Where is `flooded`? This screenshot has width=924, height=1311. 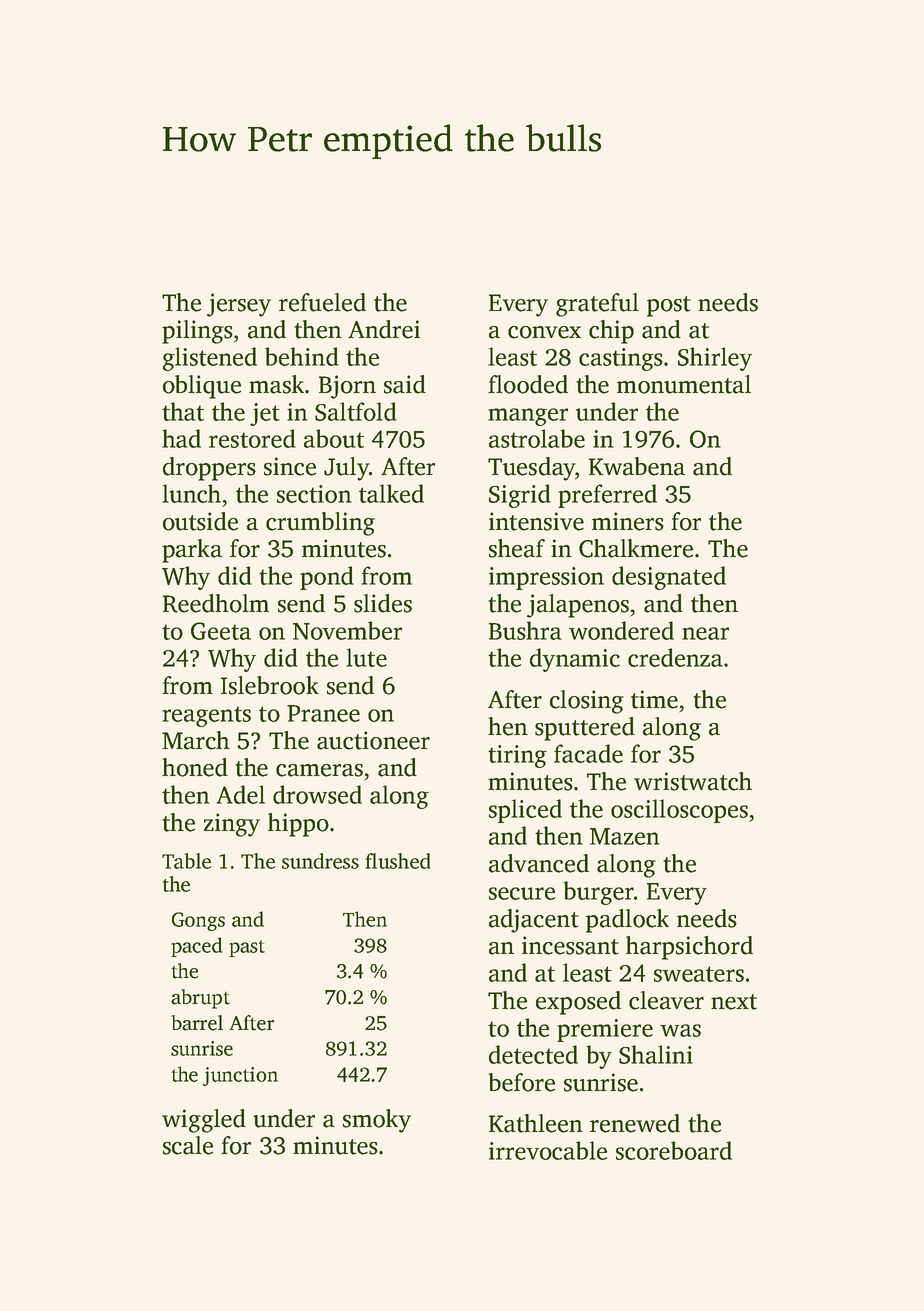 flooded is located at coordinates (528, 384).
